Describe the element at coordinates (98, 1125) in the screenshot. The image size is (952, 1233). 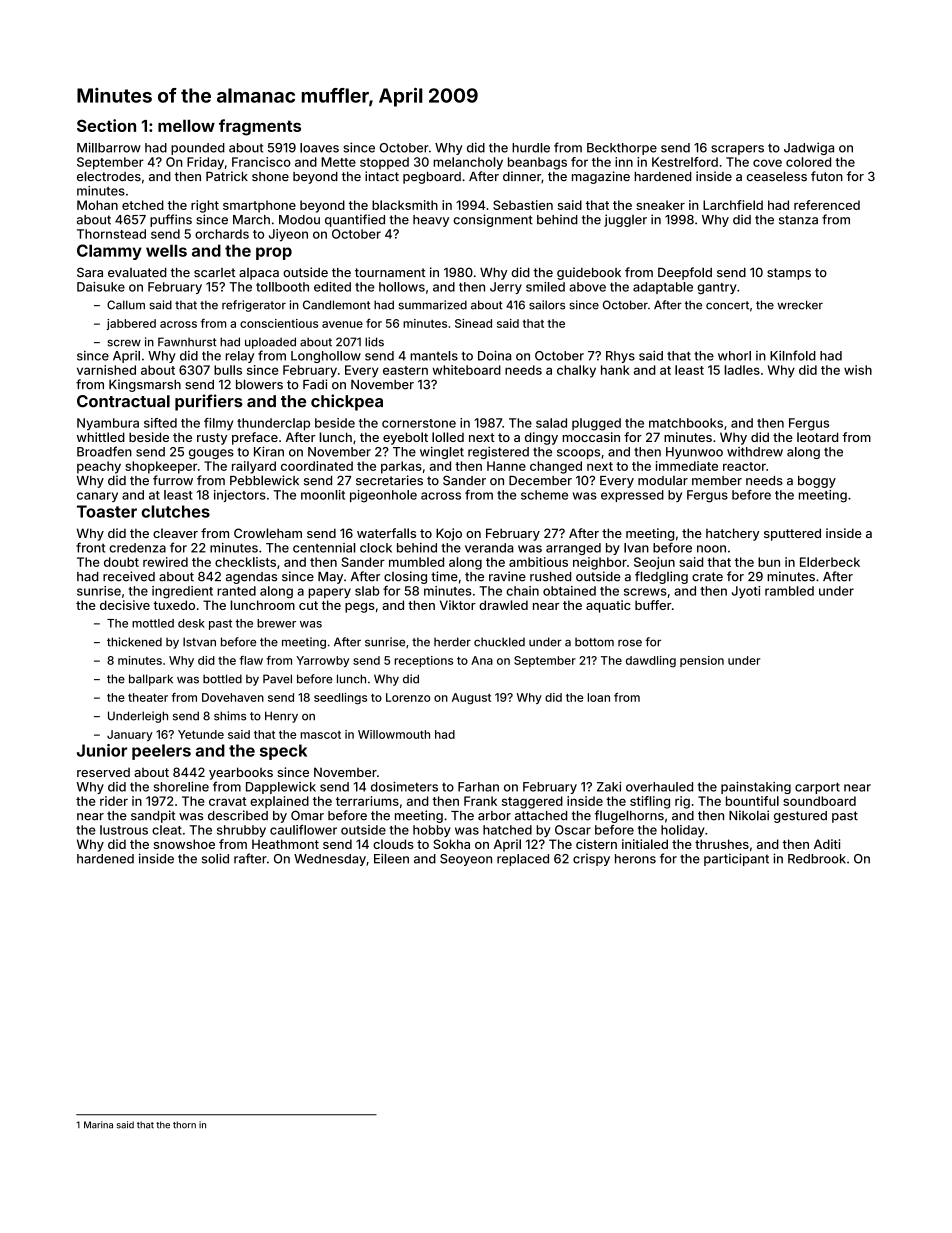
I see `Marina` at that location.
